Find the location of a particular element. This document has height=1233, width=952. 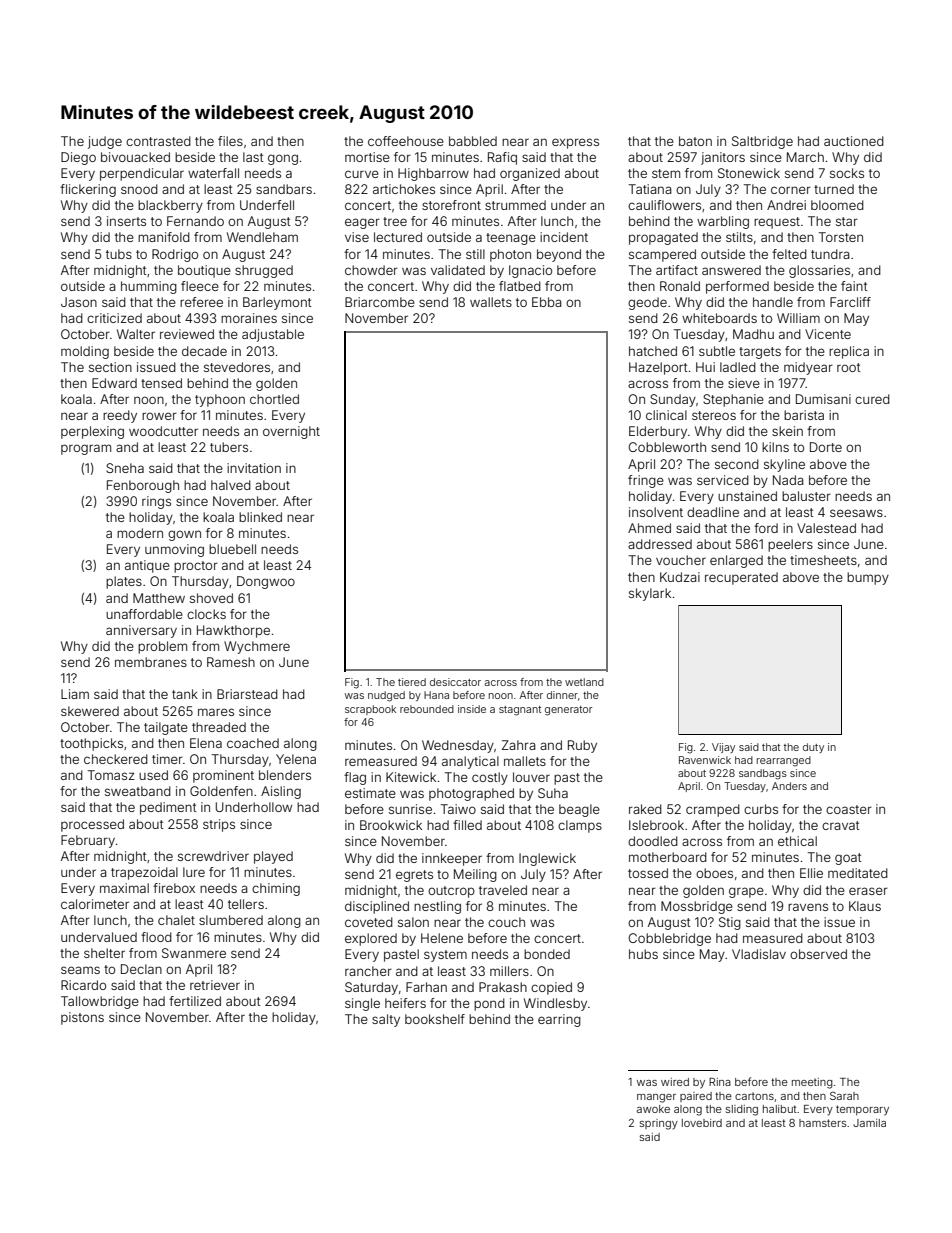

seesaws is located at coordinates (856, 513).
